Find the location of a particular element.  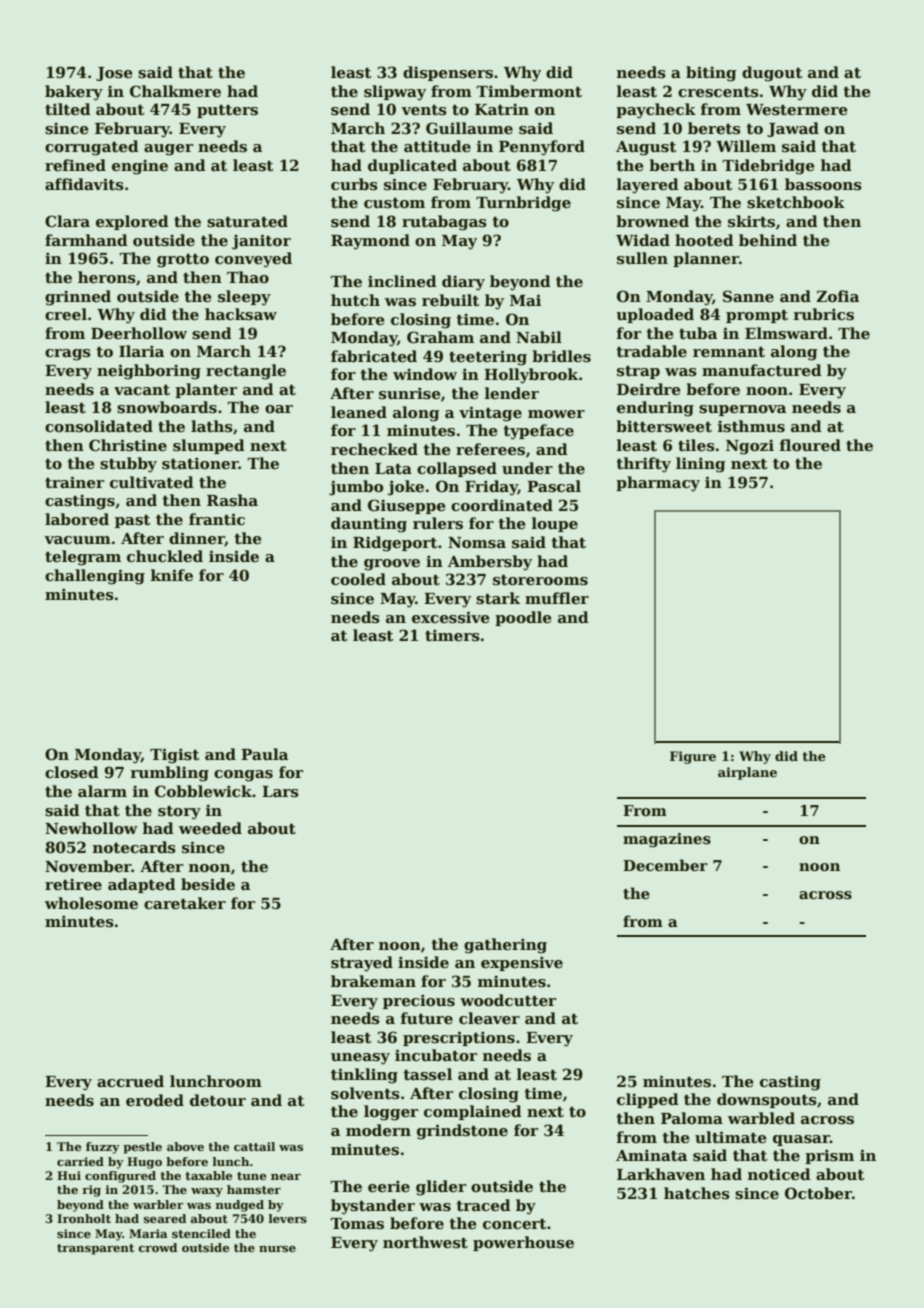

lining is located at coordinates (701, 465).
